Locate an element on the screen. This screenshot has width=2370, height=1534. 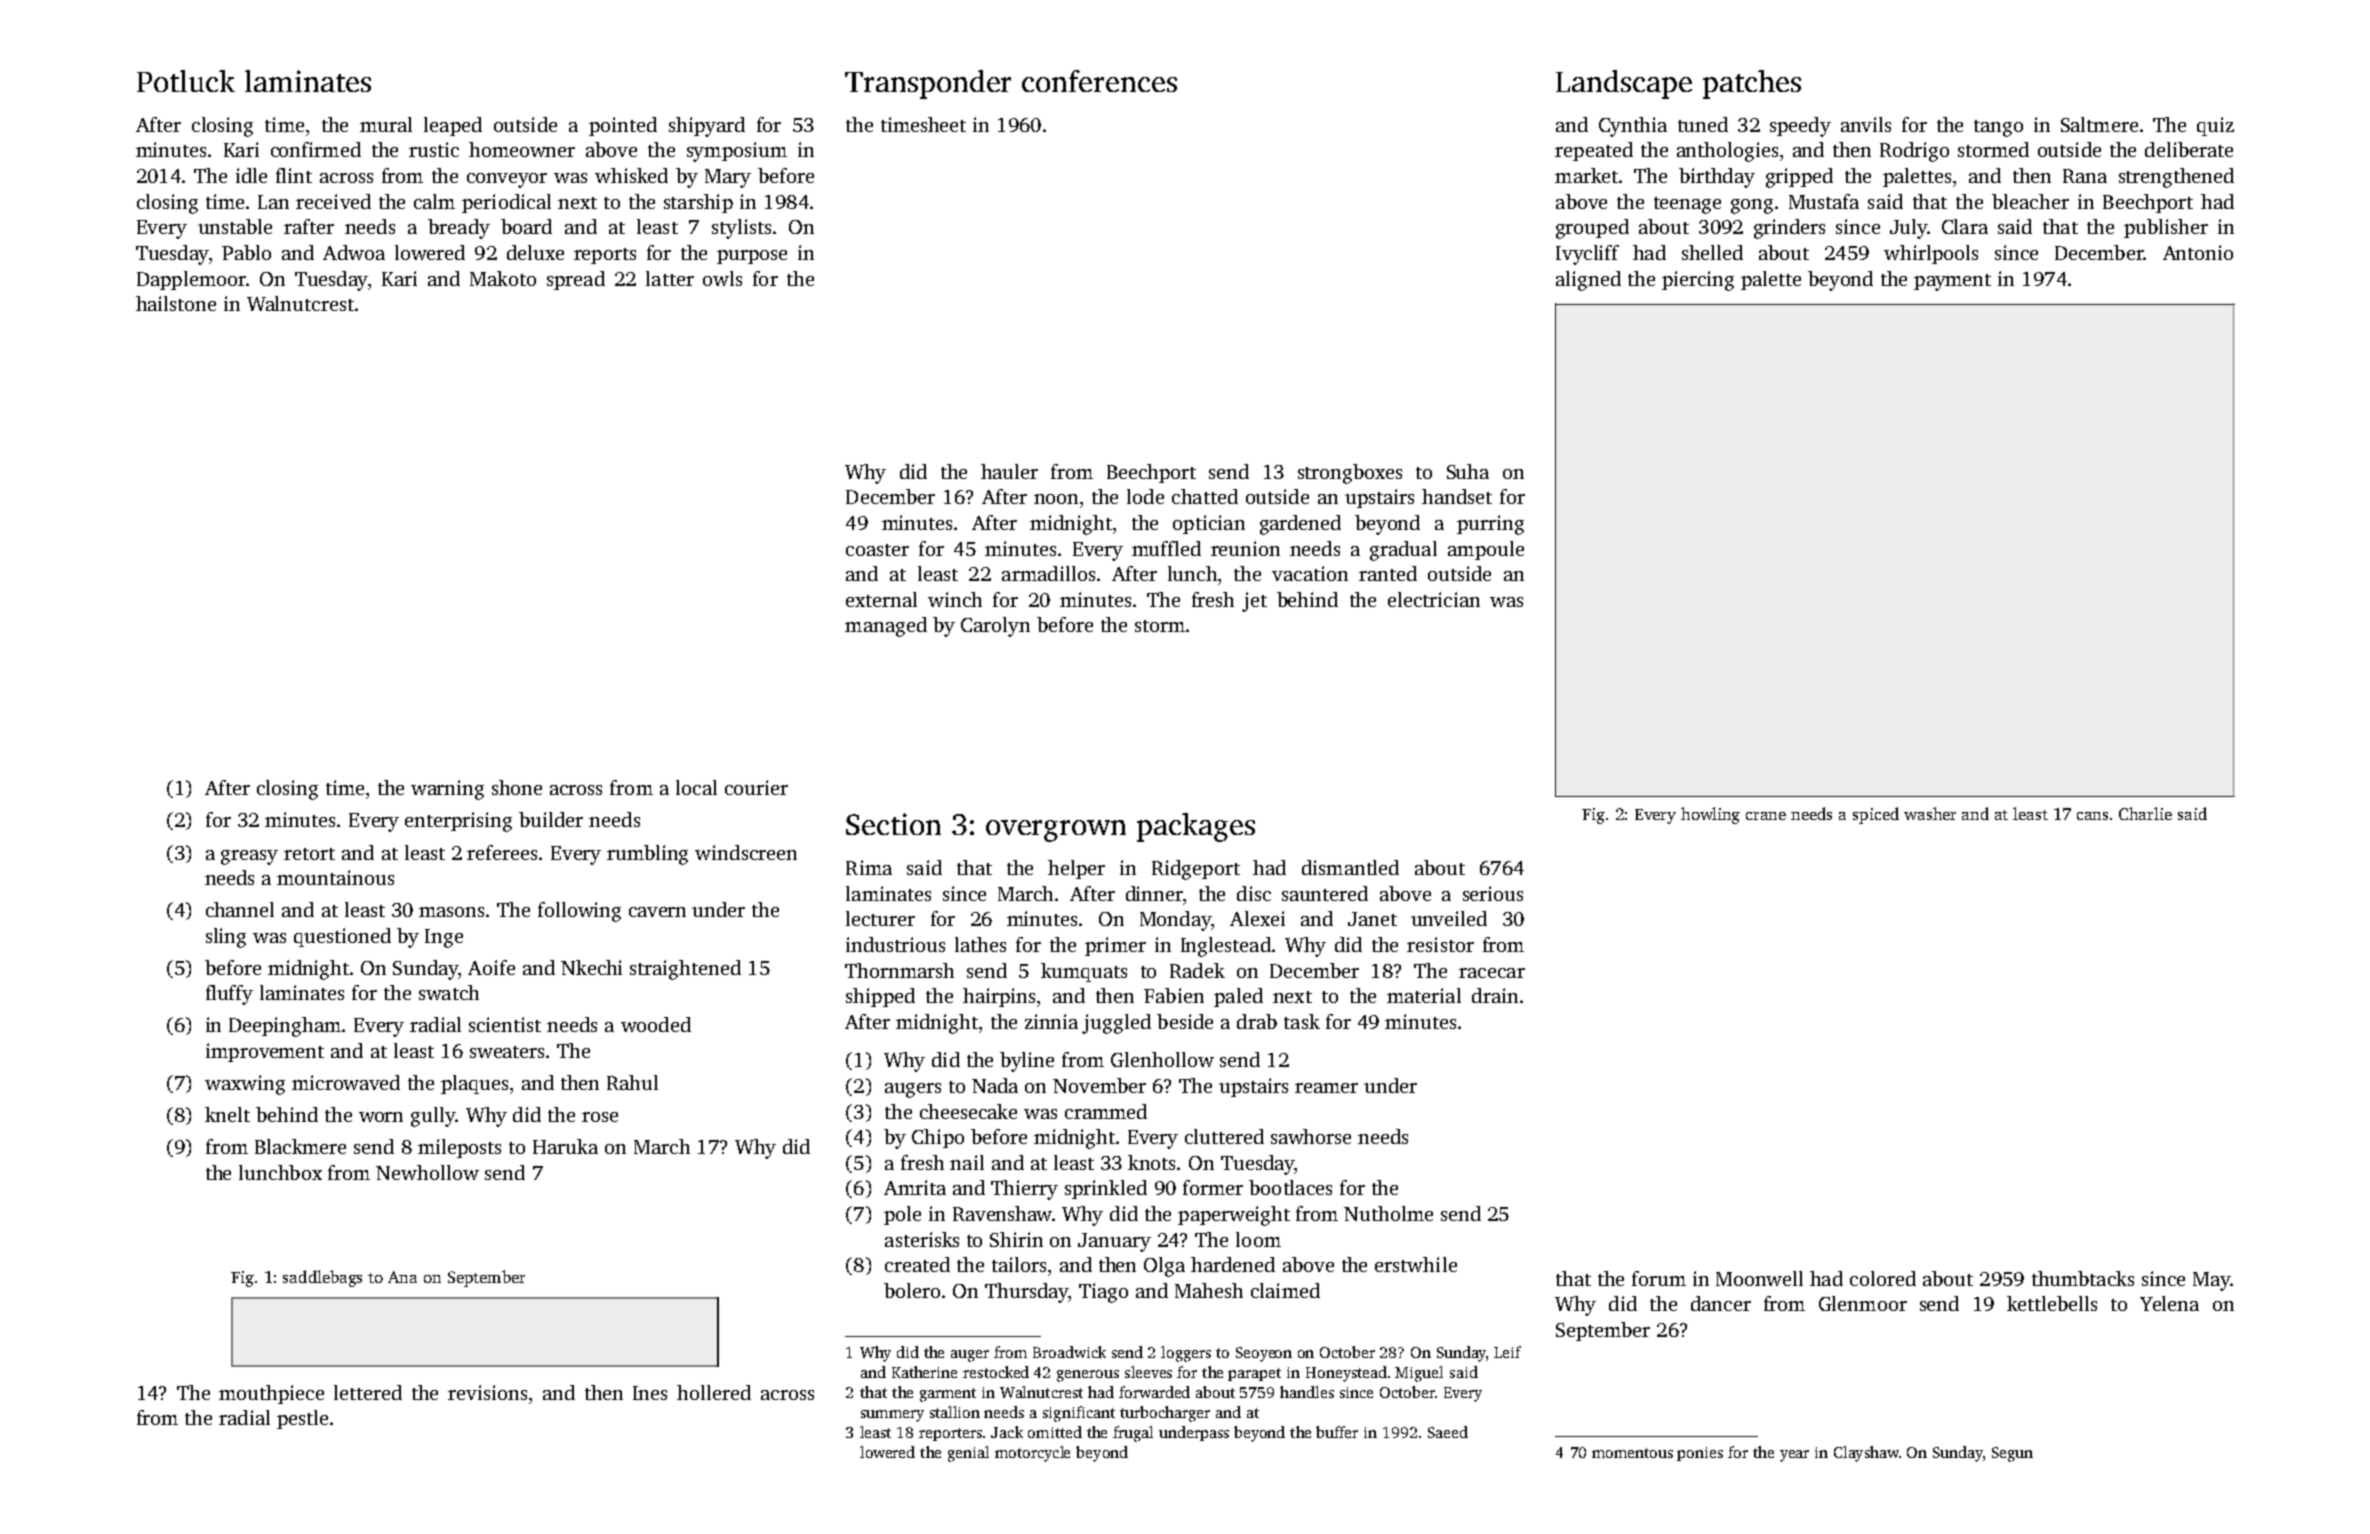
hauler is located at coordinates (1009, 471).
